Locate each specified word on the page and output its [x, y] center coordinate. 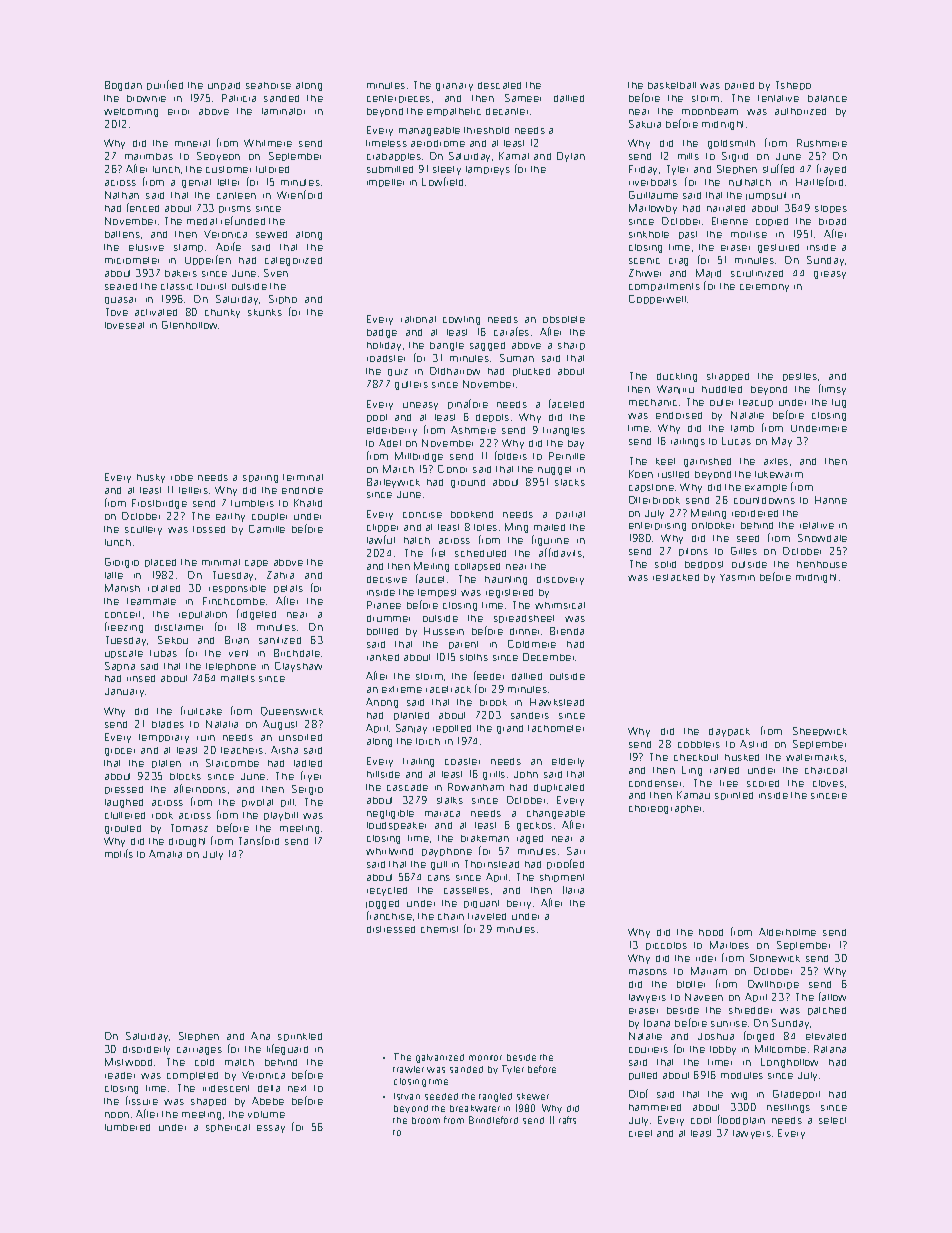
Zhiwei [645, 273]
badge [382, 333]
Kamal [514, 156]
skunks [265, 312]
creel [640, 1133]
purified [165, 85]
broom [426, 1120]
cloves [828, 783]
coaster [462, 761]
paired [739, 86]
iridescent [226, 1088]
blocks [185, 776]
